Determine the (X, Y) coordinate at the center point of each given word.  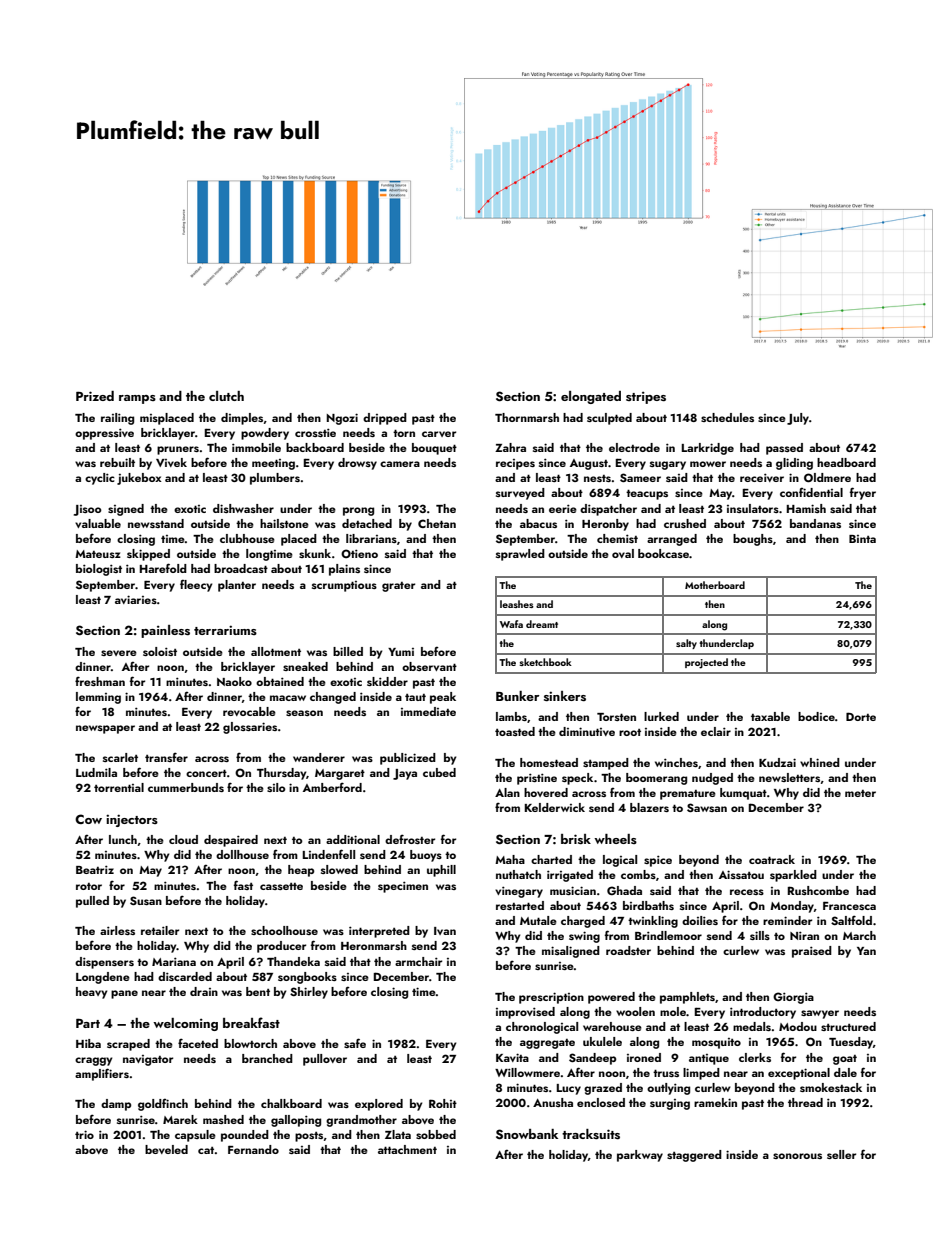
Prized (95, 396)
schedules (727, 417)
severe (119, 653)
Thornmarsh (527, 417)
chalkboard (291, 1103)
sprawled (520, 555)
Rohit (443, 1103)
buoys (426, 856)
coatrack (772, 859)
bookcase (663, 553)
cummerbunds (186, 787)
